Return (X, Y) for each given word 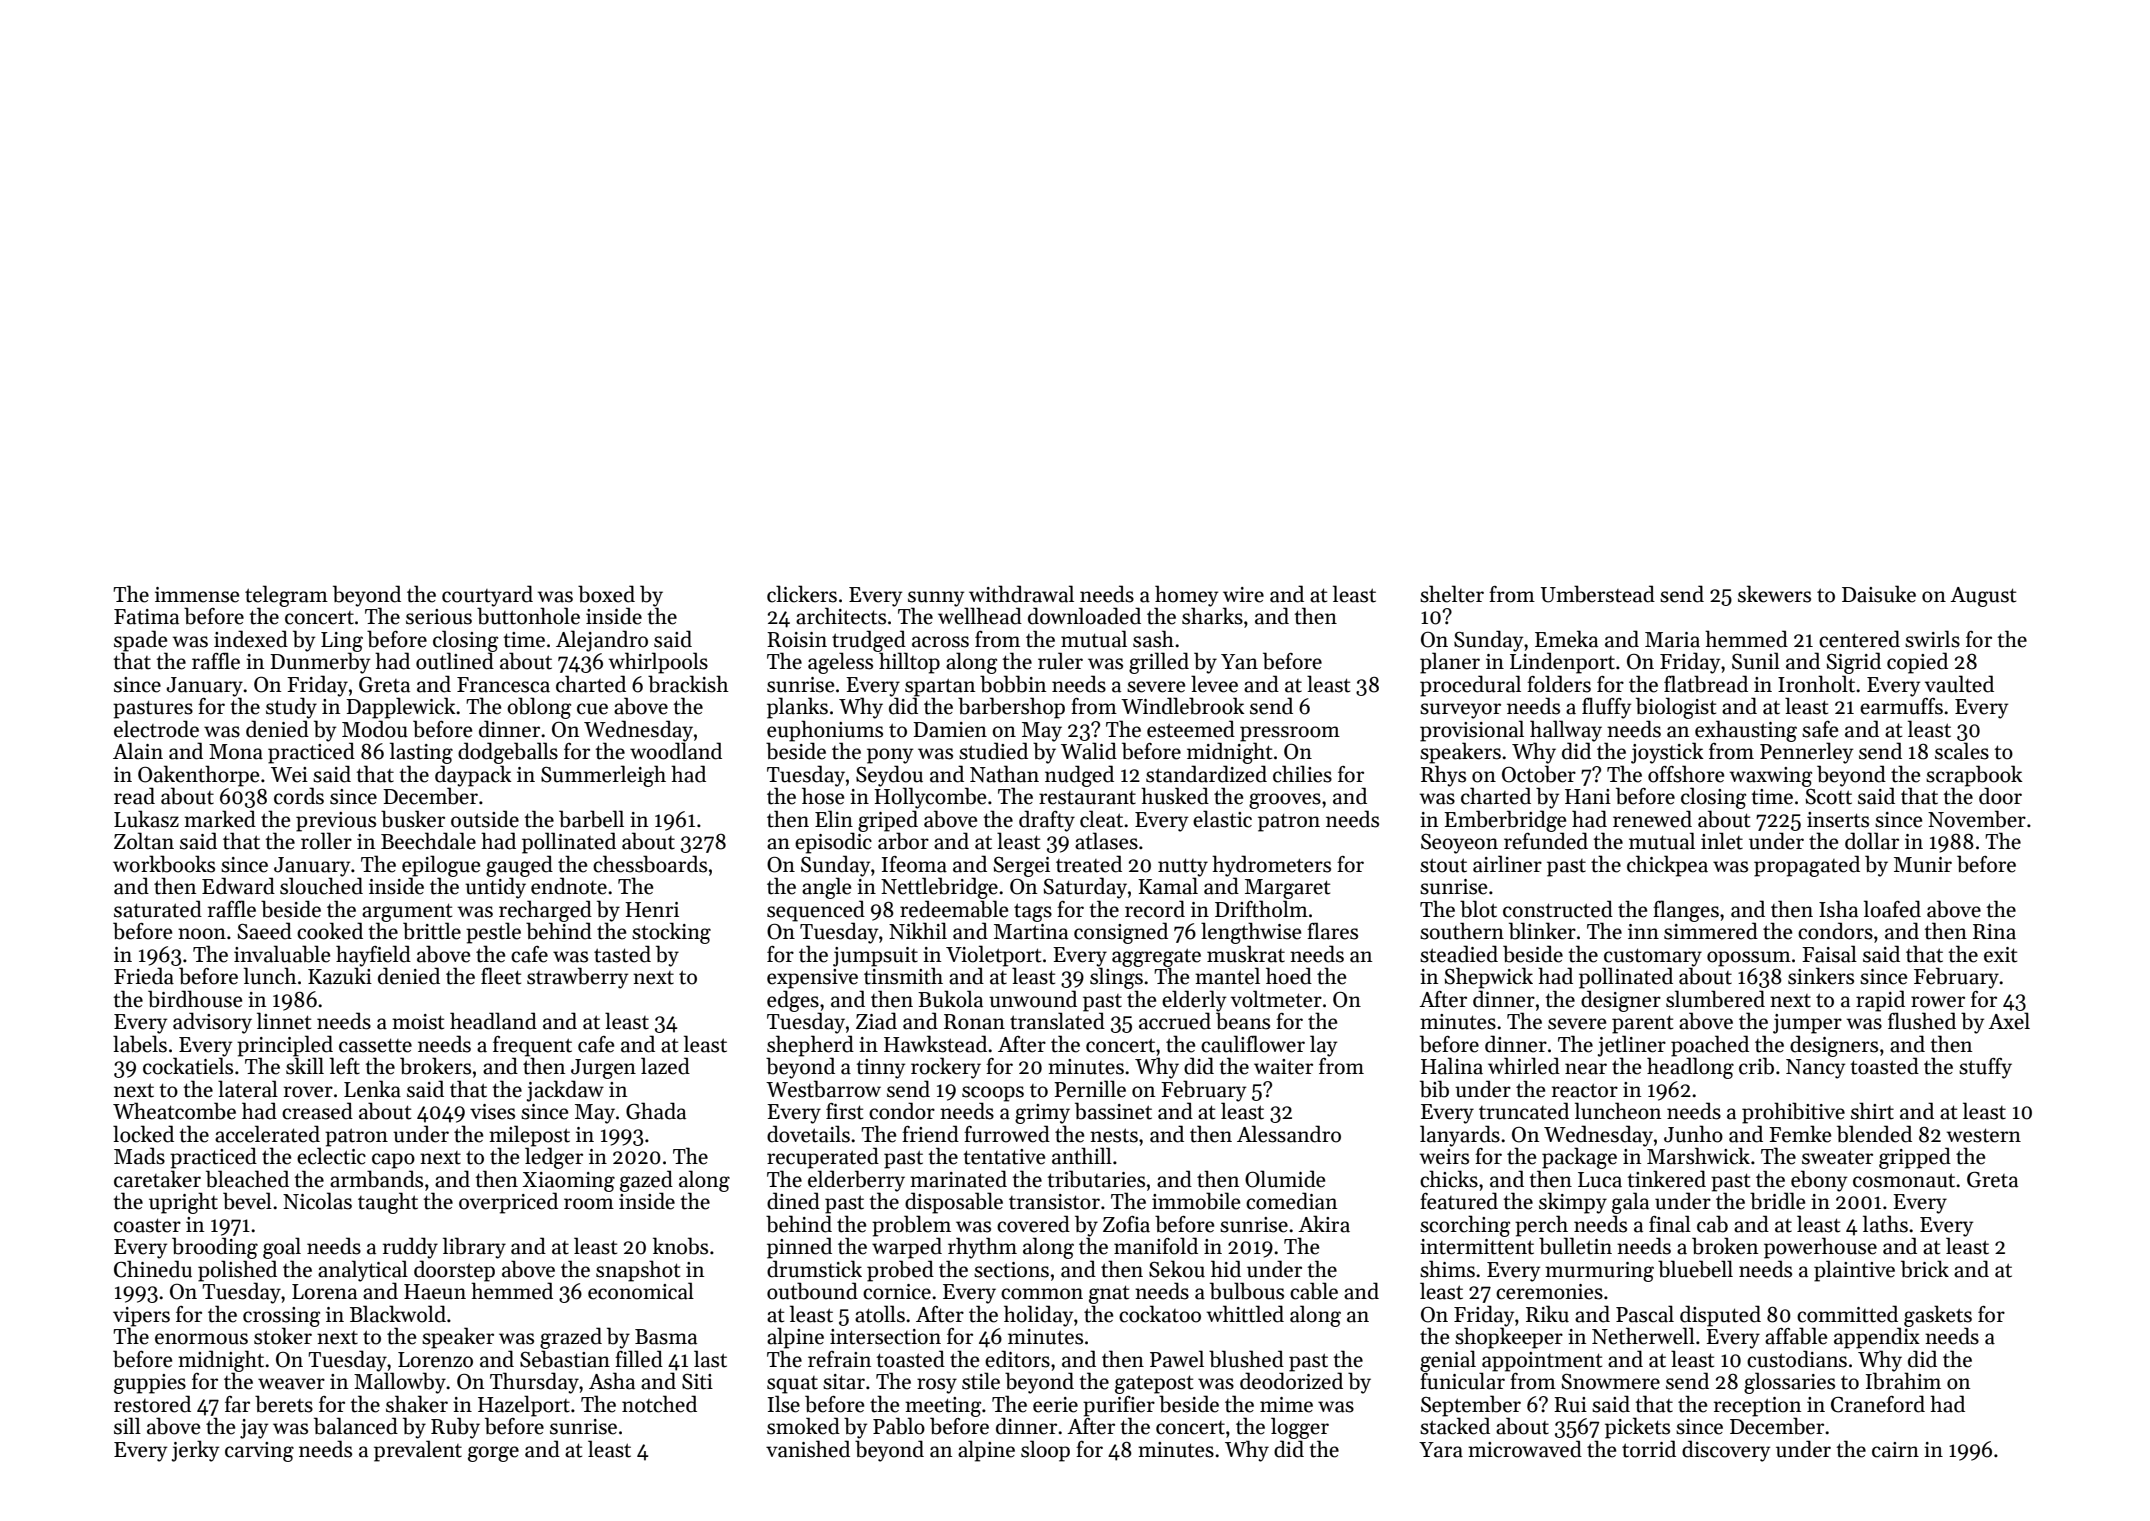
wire (1243, 595)
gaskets (1938, 1316)
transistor (1054, 1202)
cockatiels (188, 1066)
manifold (1156, 1246)
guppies (150, 1384)
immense (197, 595)
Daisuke (1879, 594)
